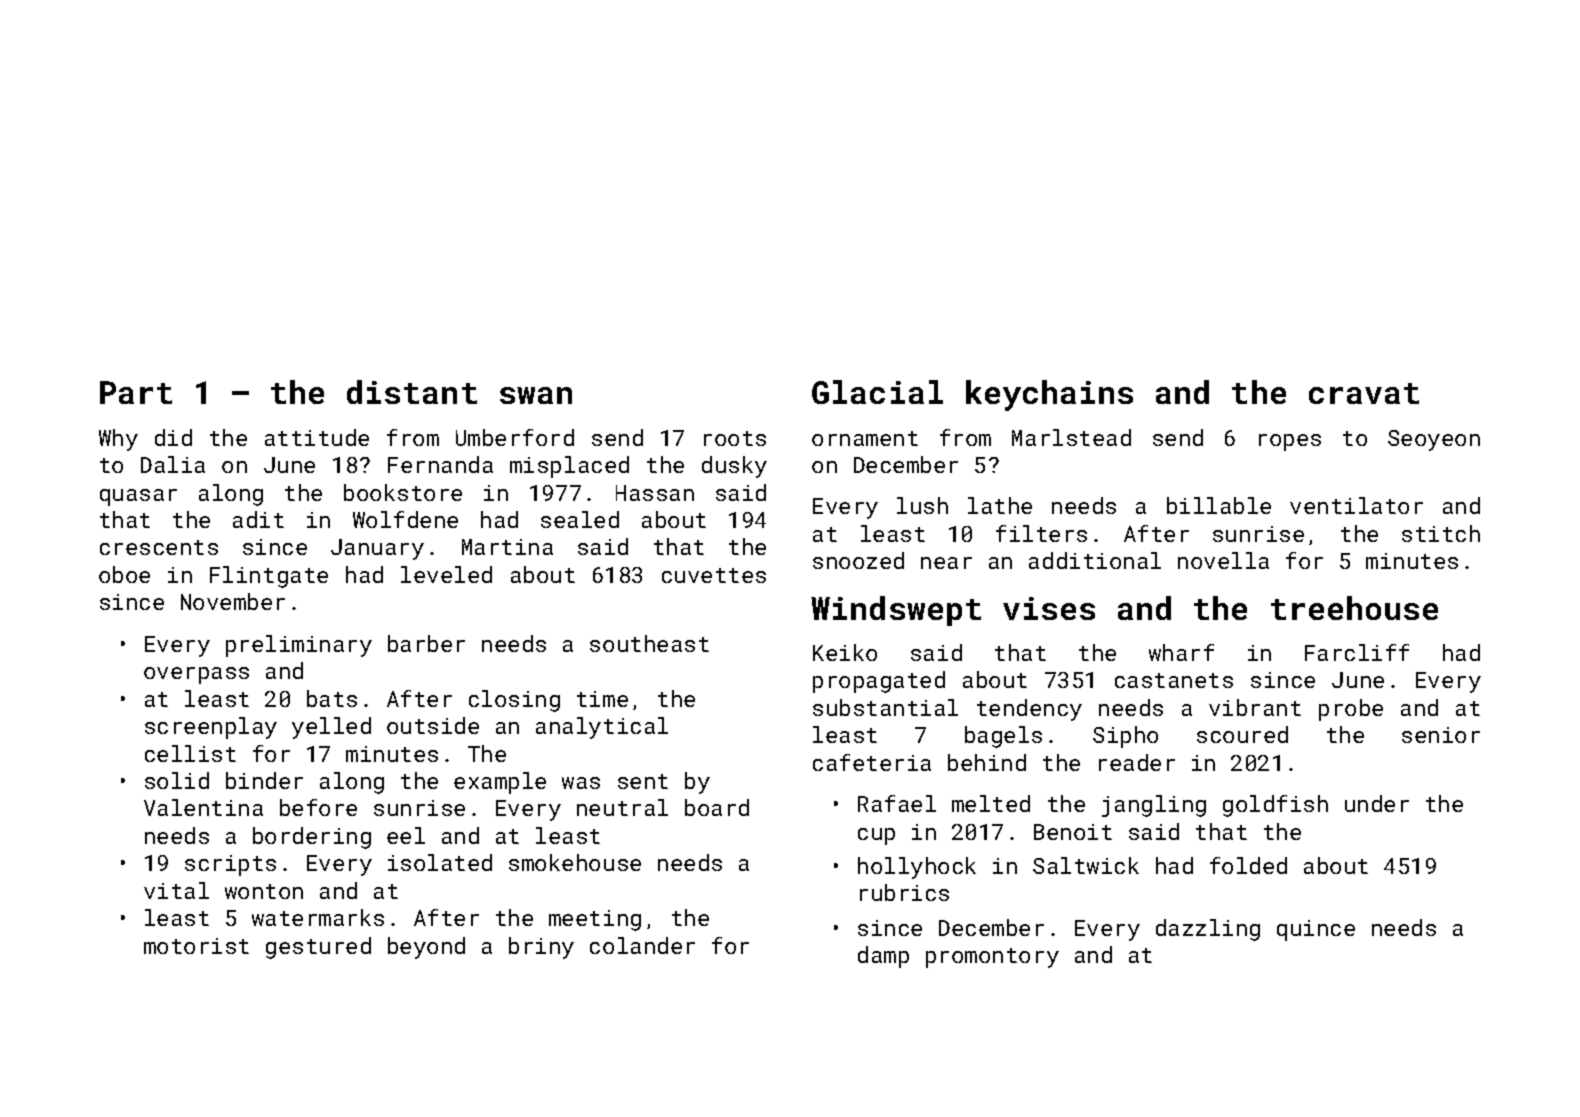  Describe the element at coordinates (433, 725) in the page. I see `outside` at that location.
